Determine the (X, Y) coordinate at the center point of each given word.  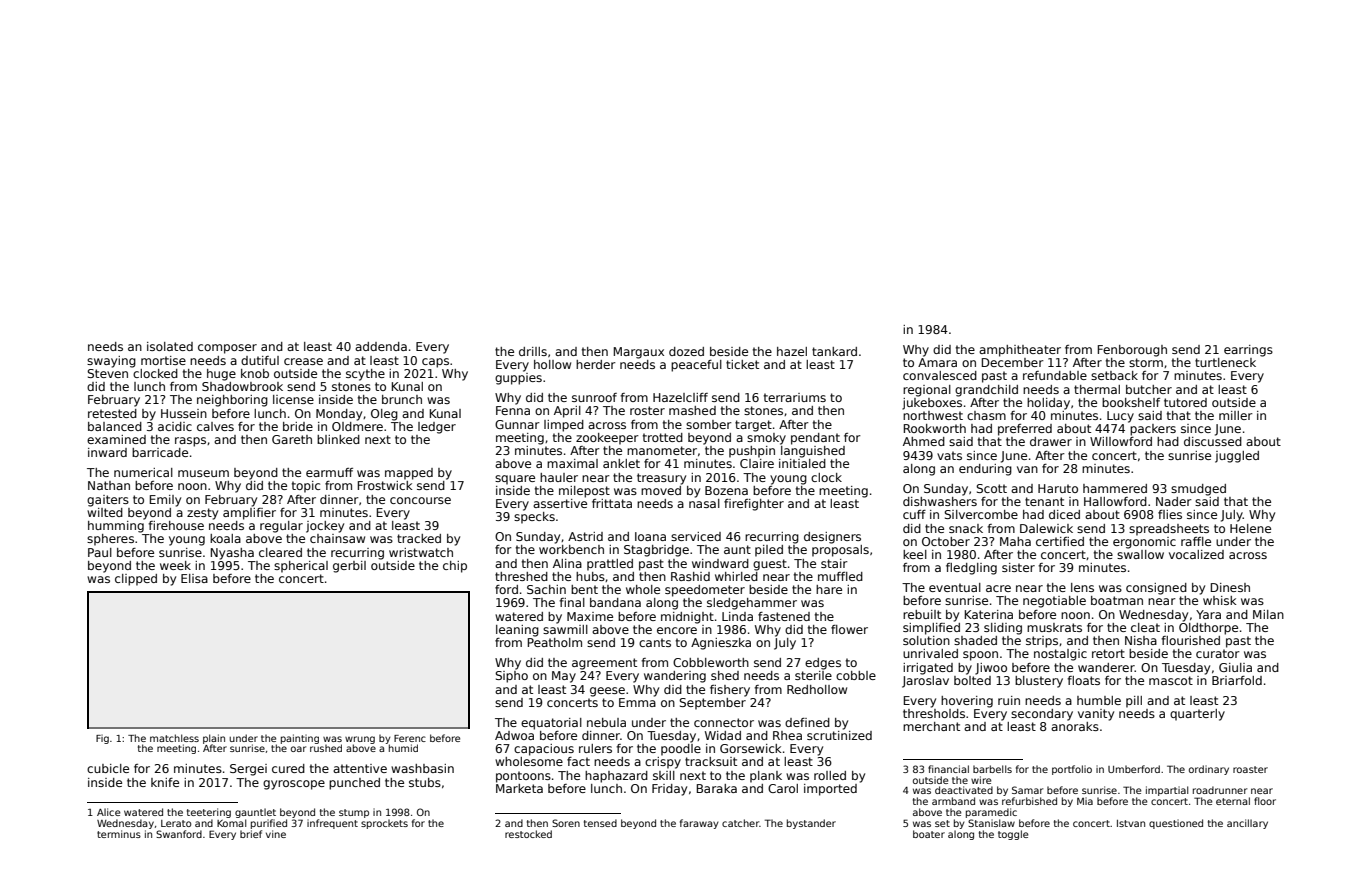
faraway (699, 824)
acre (998, 588)
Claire (757, 463)
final (572, 602)
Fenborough (1132, 351)
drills (533, 351)
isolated (170, 346)
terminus (119, 834)
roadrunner (1220, 790)
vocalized (1196, 554)
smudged (1198, 490)
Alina (567, 563)
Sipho (511, 677)
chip (455, 567)
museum (203, 473)
